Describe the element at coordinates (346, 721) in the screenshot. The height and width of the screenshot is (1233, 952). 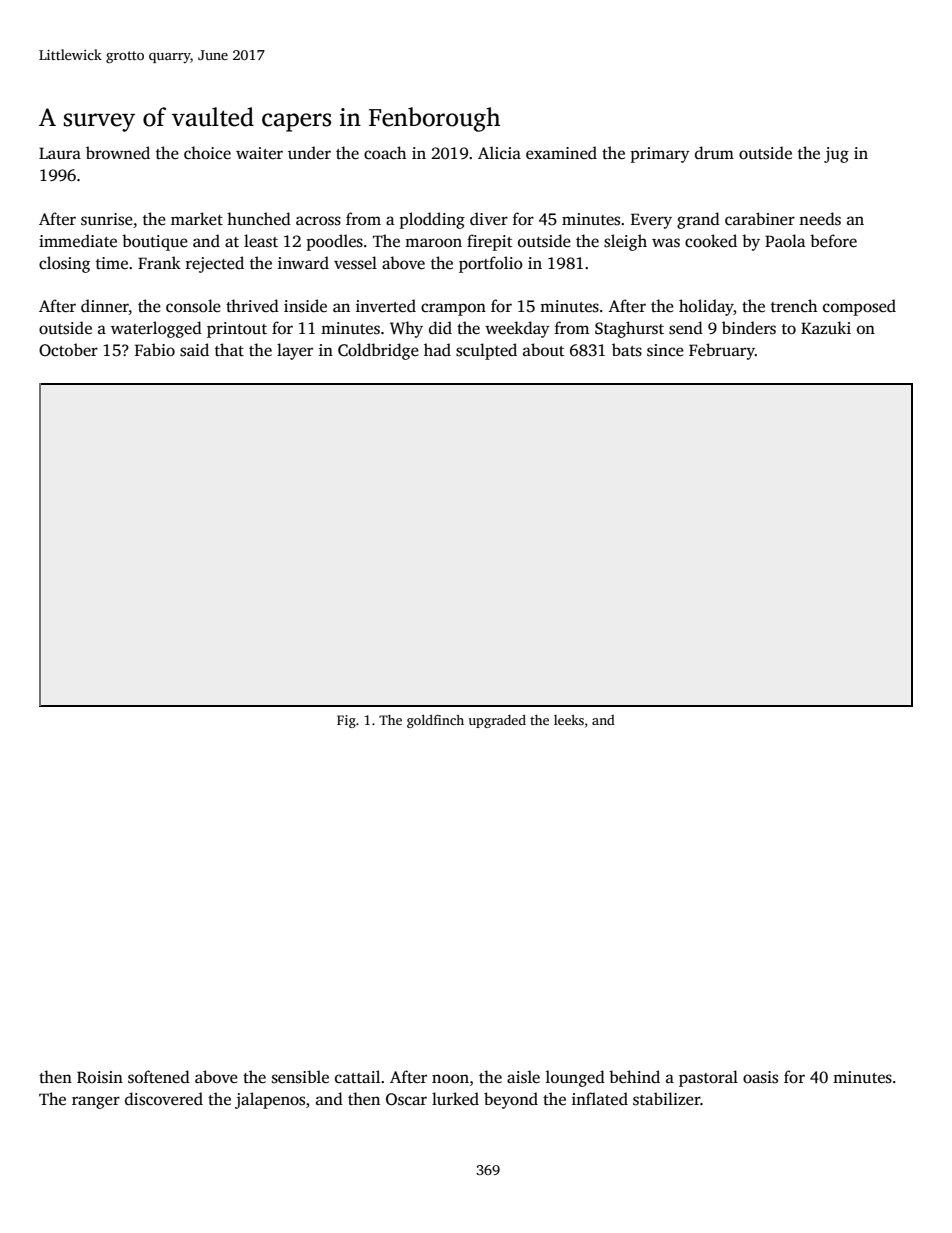
I see `Fig` at that location.
